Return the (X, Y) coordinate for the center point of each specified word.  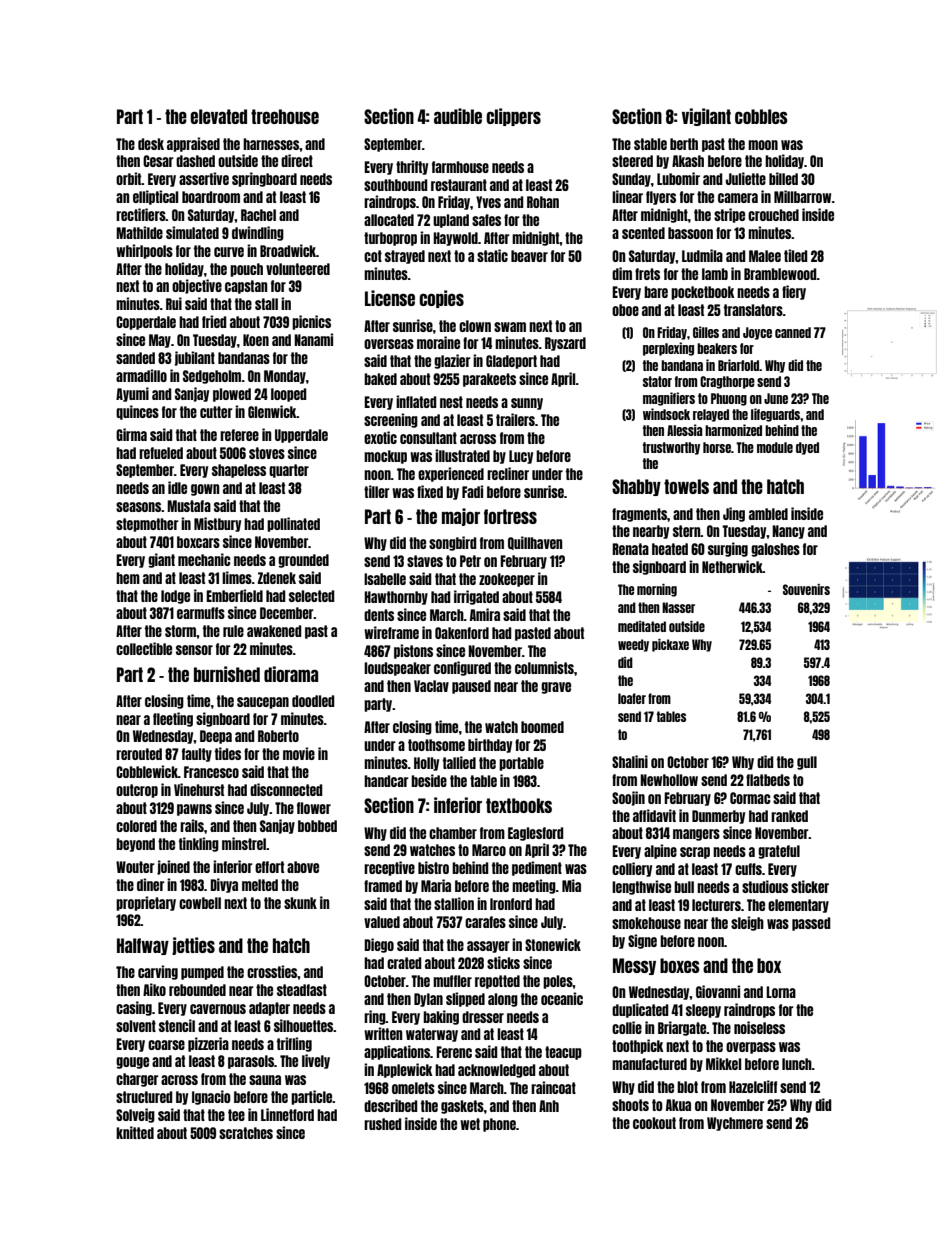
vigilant (706, 117)
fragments (639, 515)
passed (811, 924)
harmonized (733, 430)
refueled (161, 453)
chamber (453, 833)
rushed (383, 1124)
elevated (218, 116)
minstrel (244, 843)
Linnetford (287, 1114)
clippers (513, 117)
